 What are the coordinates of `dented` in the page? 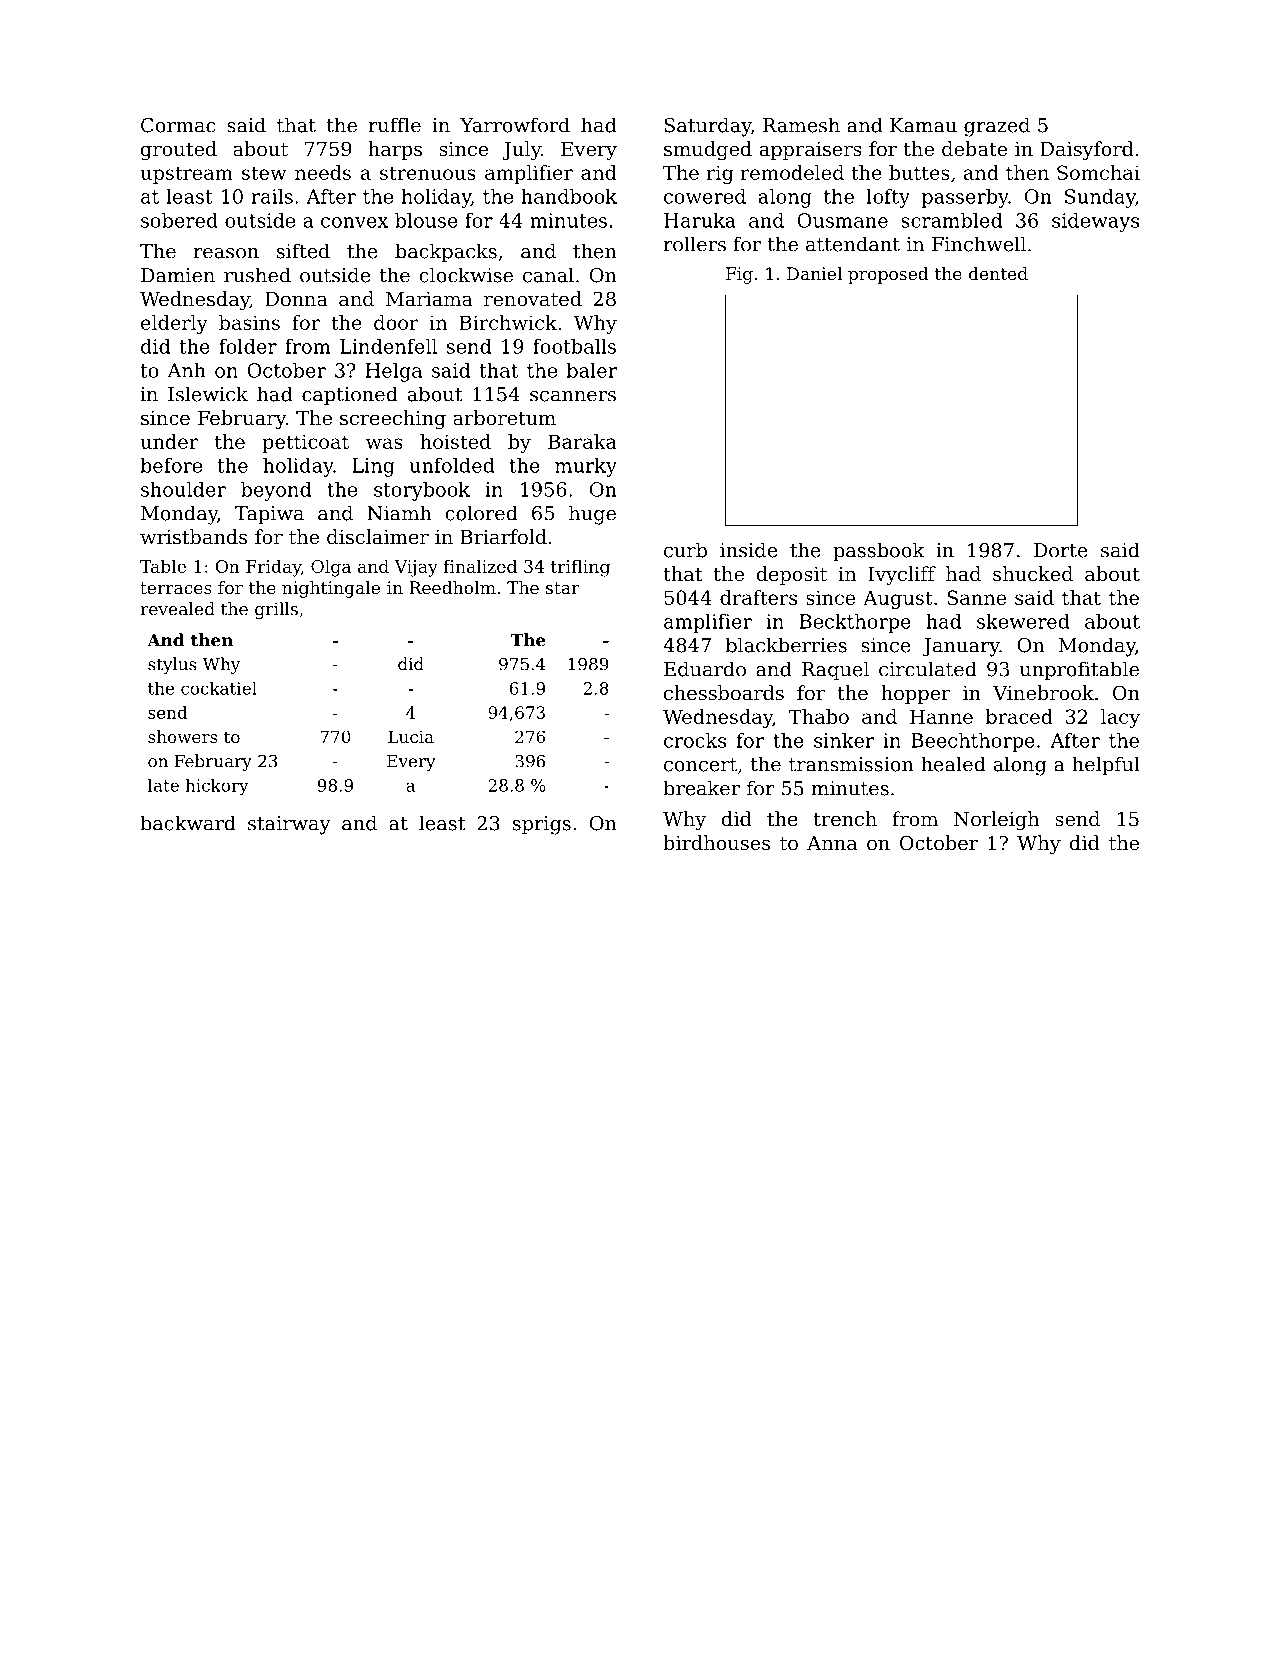 It's located at (998, 273).
